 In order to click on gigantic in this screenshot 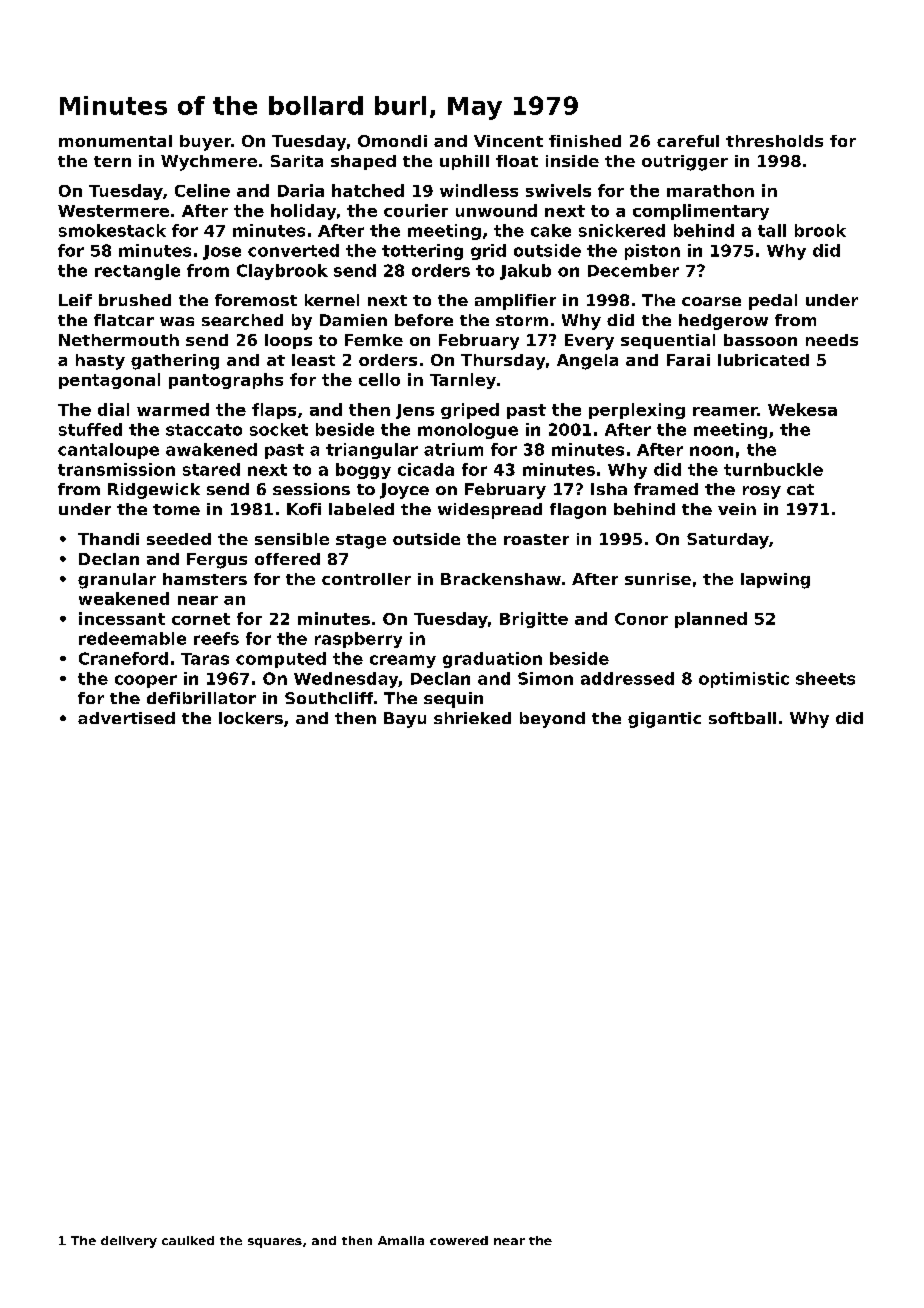, I will do `click(664, 720)`.
